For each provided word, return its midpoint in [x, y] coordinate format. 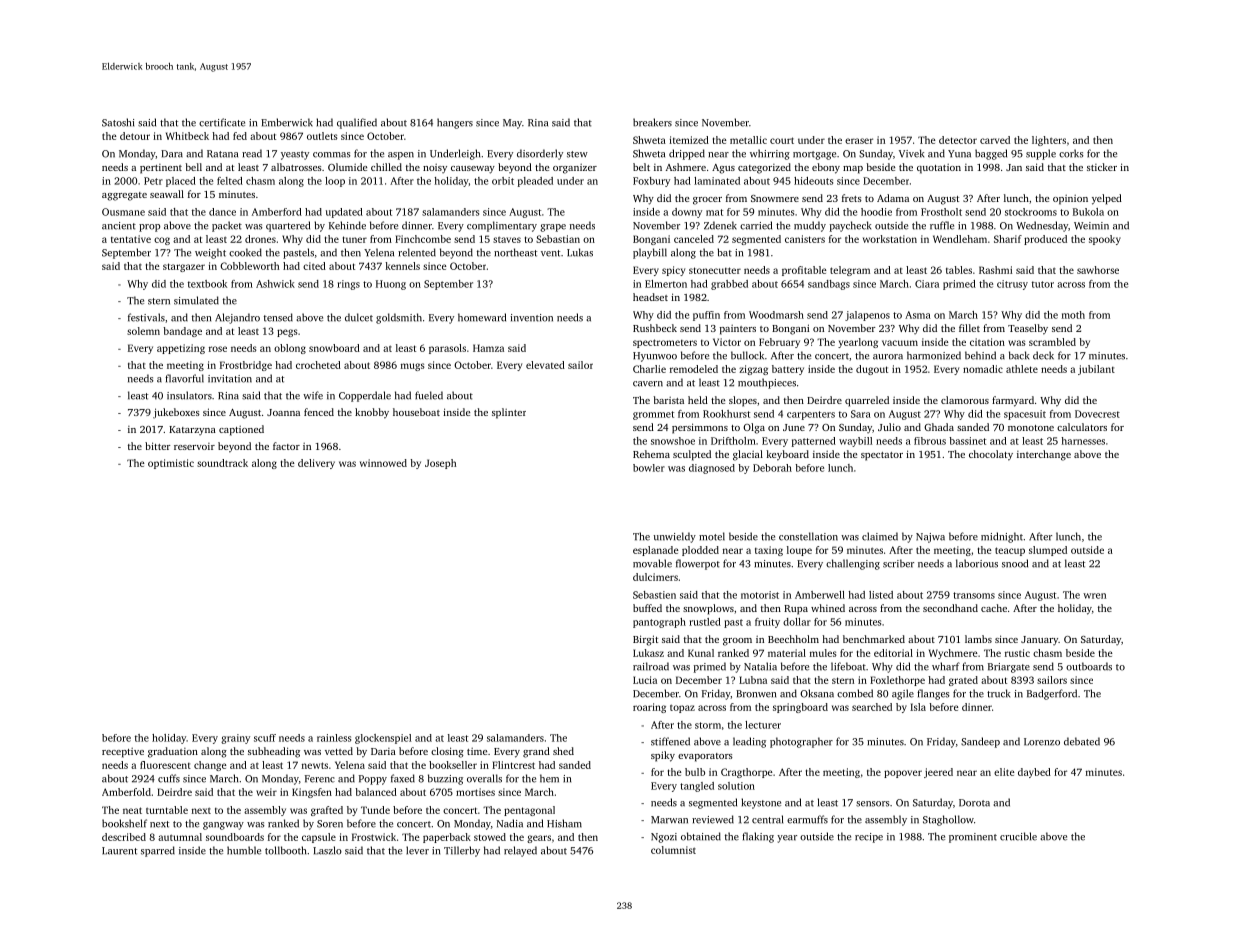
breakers [652, 122]
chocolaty [991, 455]
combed [855, 693]
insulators [189, 395]
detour [135, 136]
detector [958, 140]
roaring [649, 708]
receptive [123, 753]
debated [1082, 741]
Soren [330, 824]
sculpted [692, 455]
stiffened [670, 741]
